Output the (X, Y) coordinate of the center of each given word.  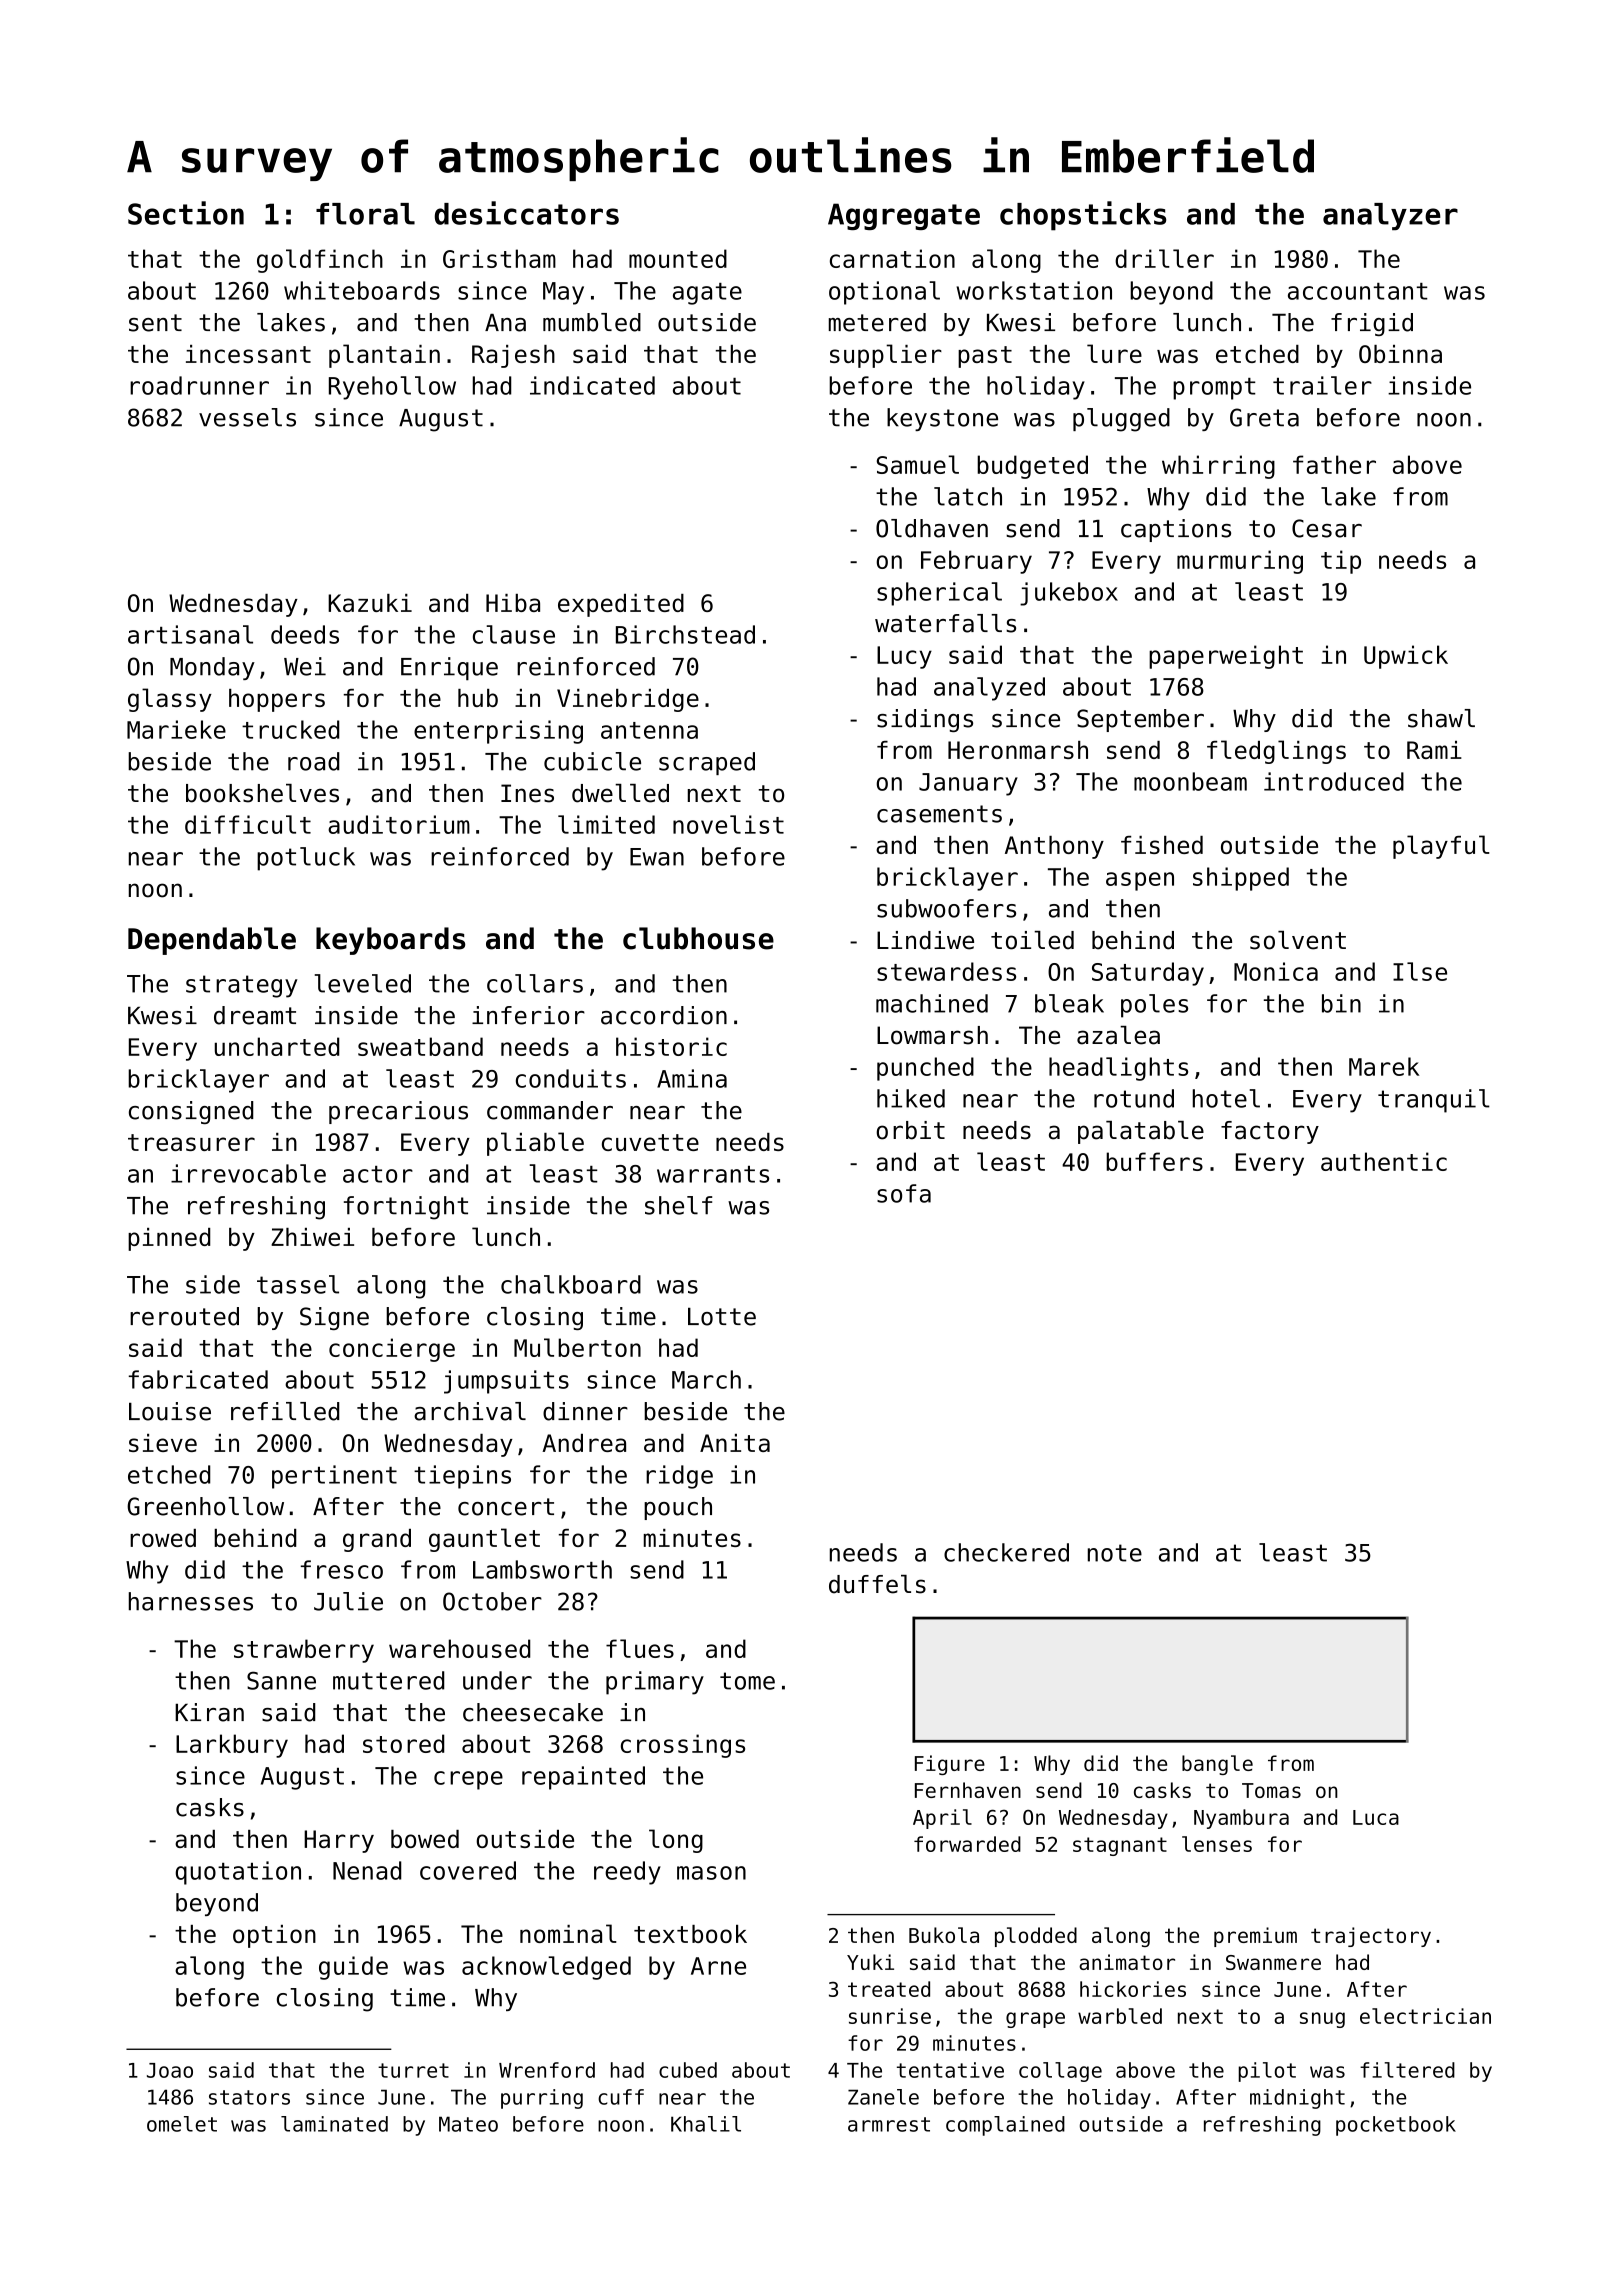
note (1115, 1553)
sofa (904, 1193)
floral (365, 214)
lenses (1217, 1844)
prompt (1214, 389)
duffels (877, 1584)
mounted (678, 258)
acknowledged (546, 1968)
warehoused (459, 1648)
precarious (398, 1112)
